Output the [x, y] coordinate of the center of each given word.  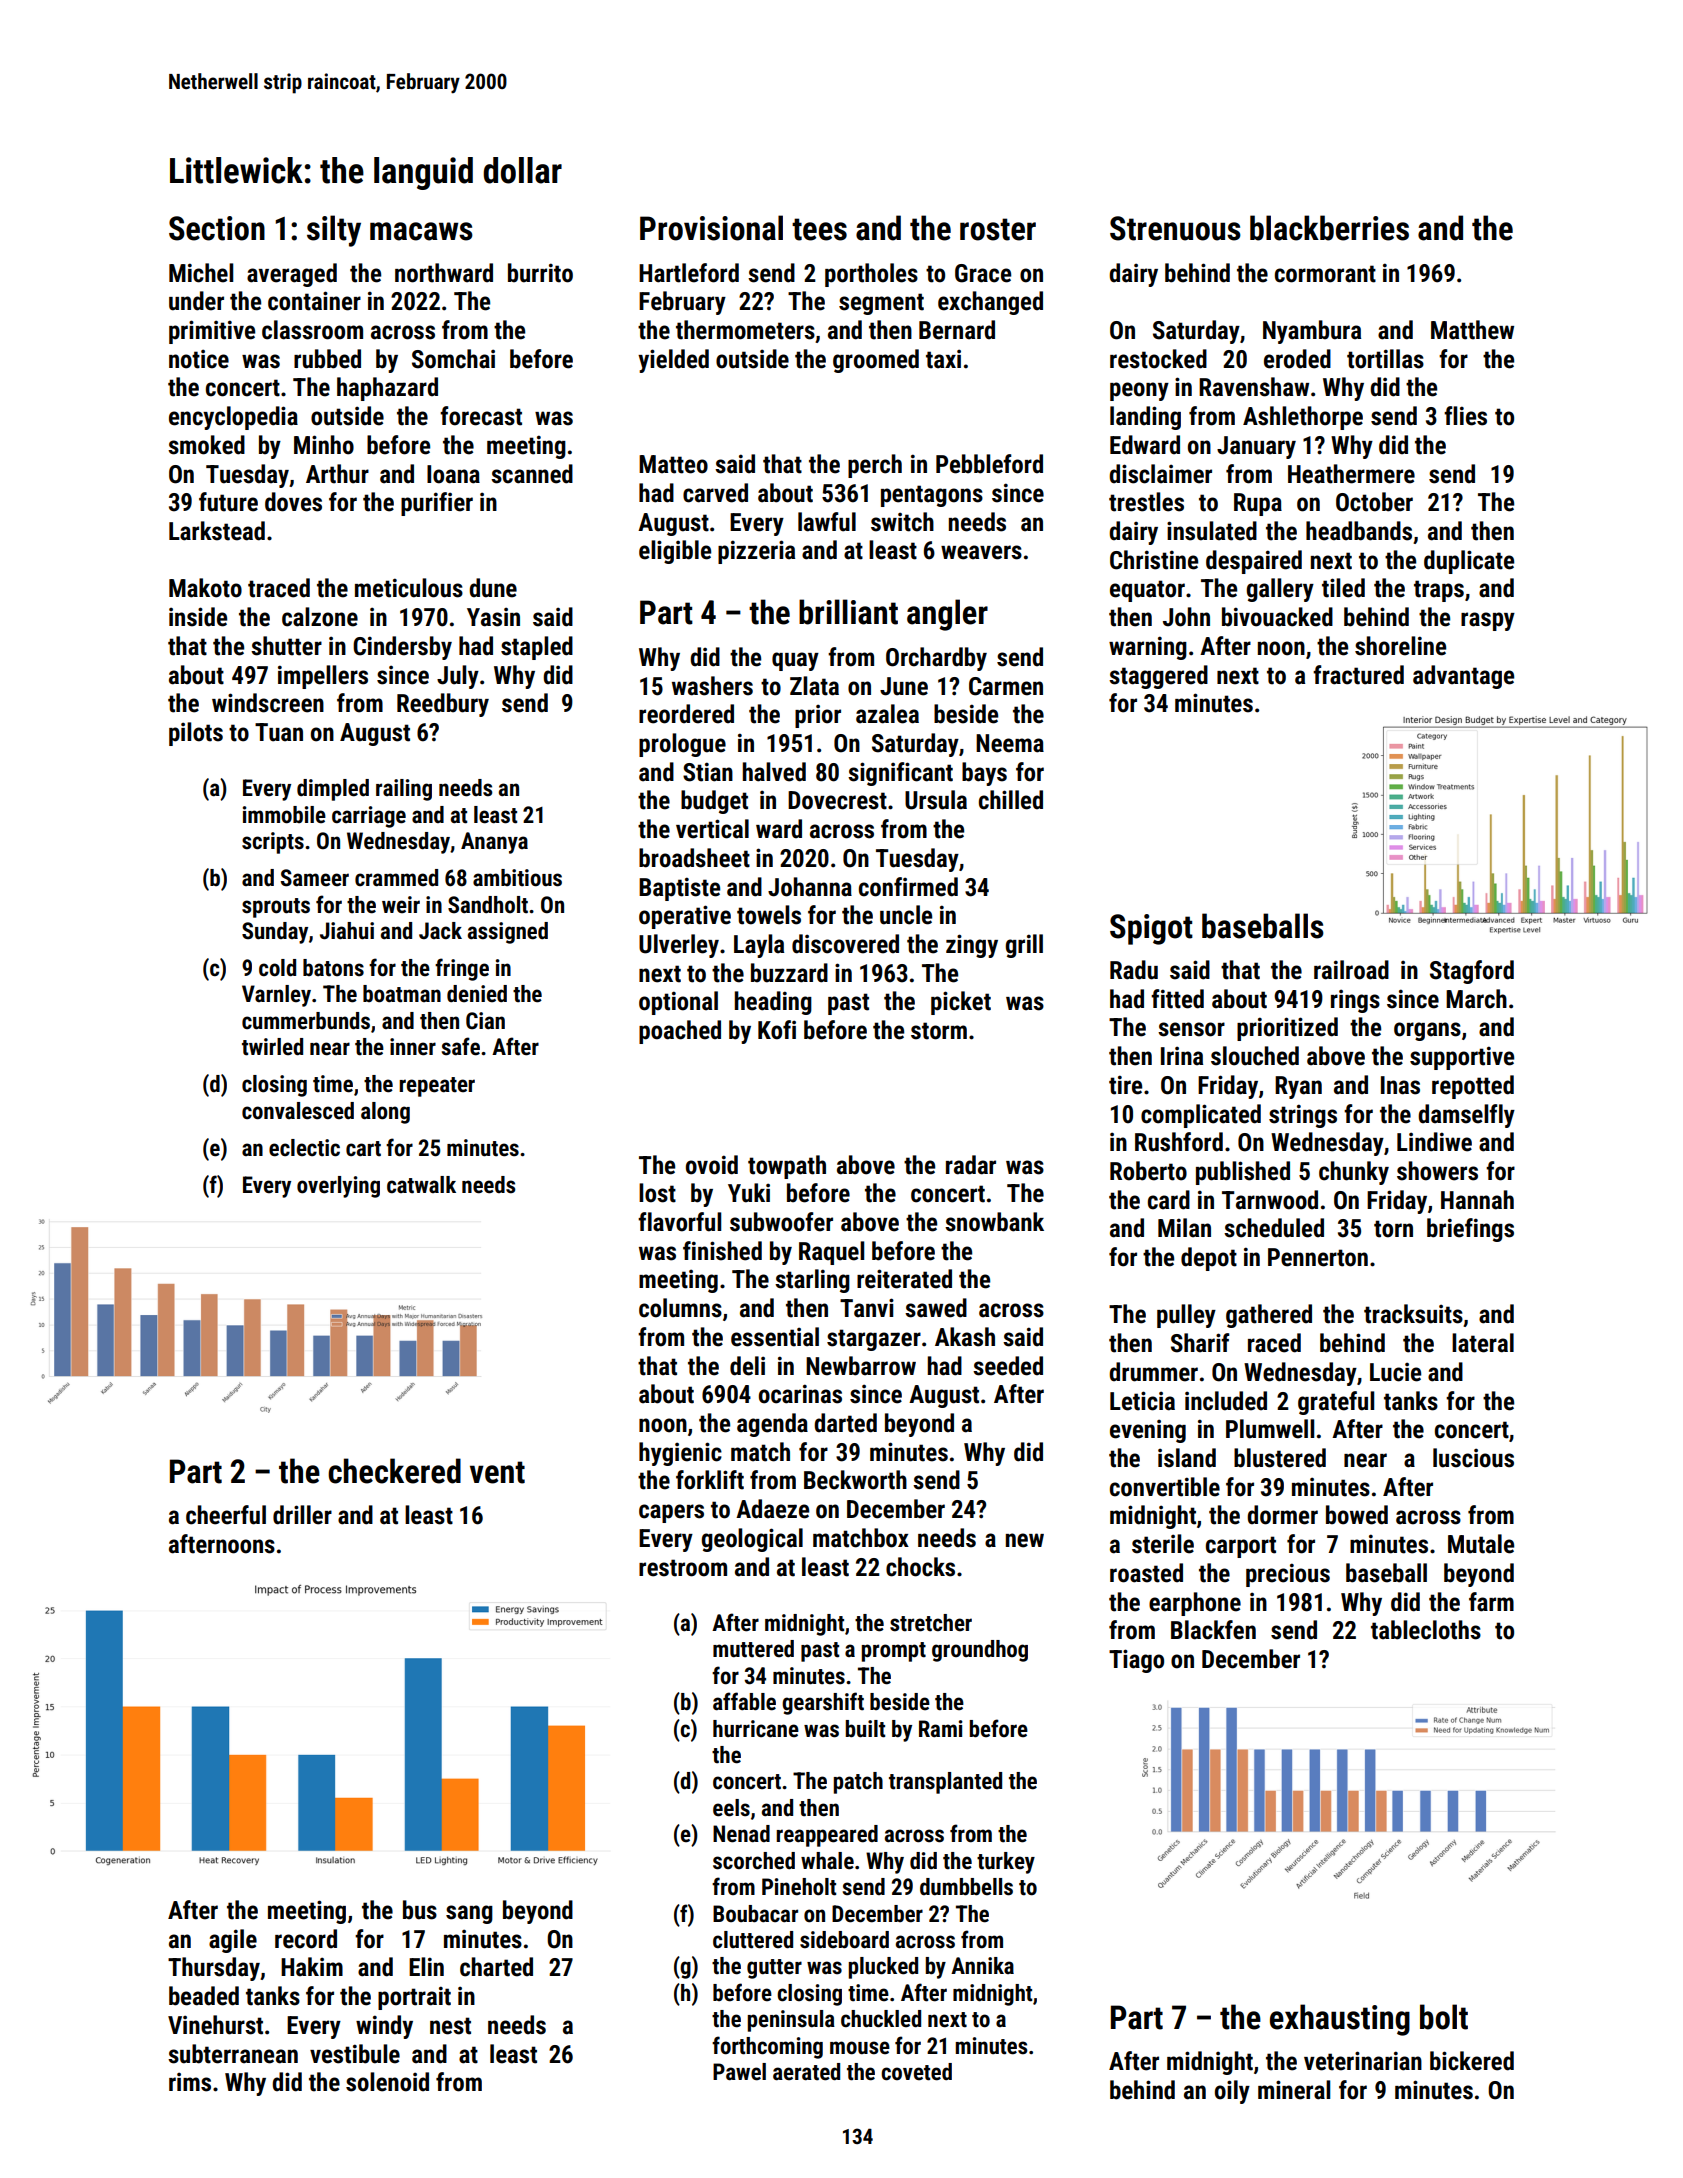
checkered [394, 1471]
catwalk [421, 1185]
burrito [540, 273]
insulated [1212, 531]
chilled [1011, 800]
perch [875, 466]
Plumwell [1270, 1429]
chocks [920, 1567]
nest [450, 2026]
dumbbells [966, 1887]
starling [812, 1281]
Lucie [1395, 1372]
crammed [396, 878]
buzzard [789, 973]
